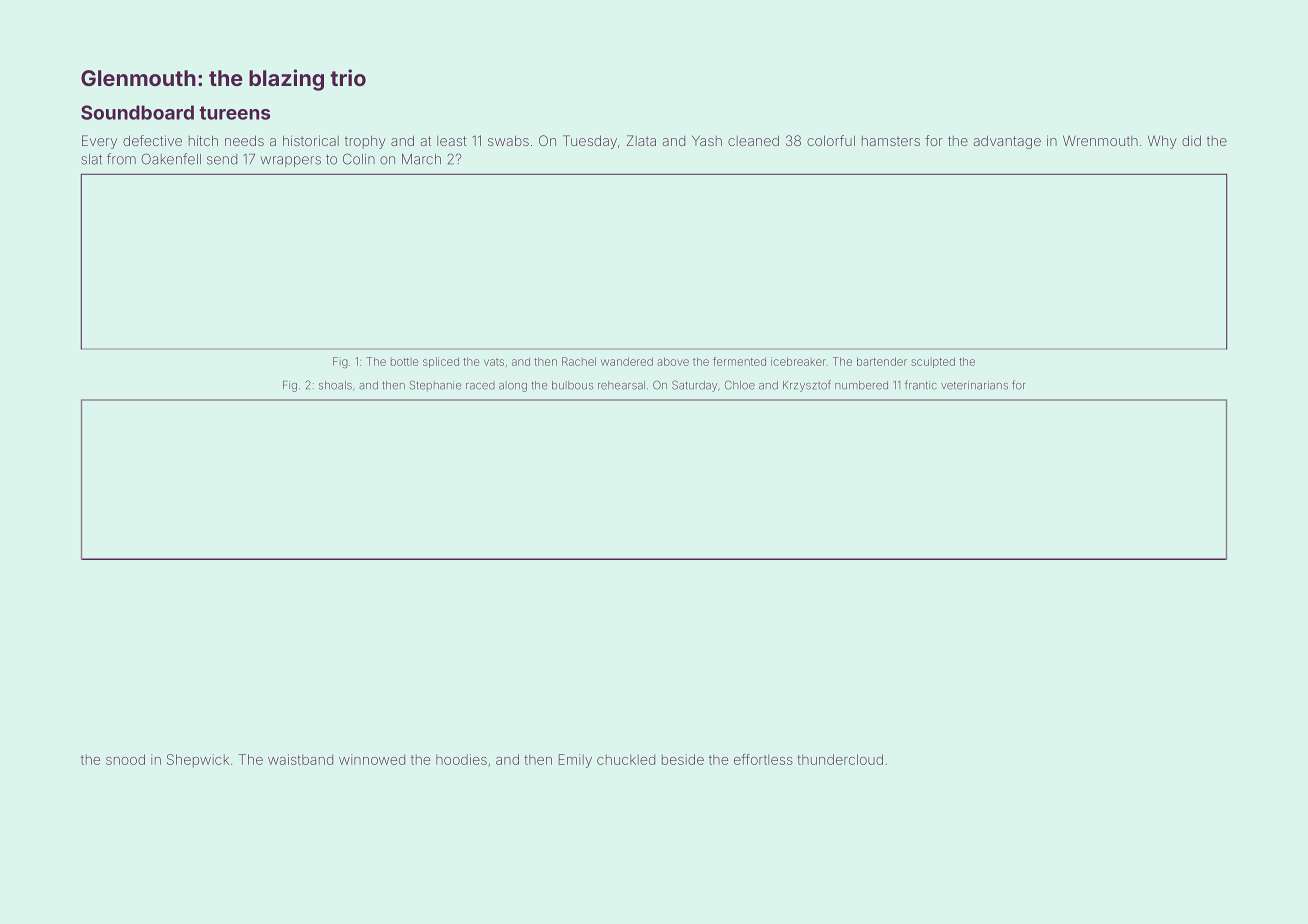 The image size is (1308, 924). I want to click on Emily, so click(575, 761).
